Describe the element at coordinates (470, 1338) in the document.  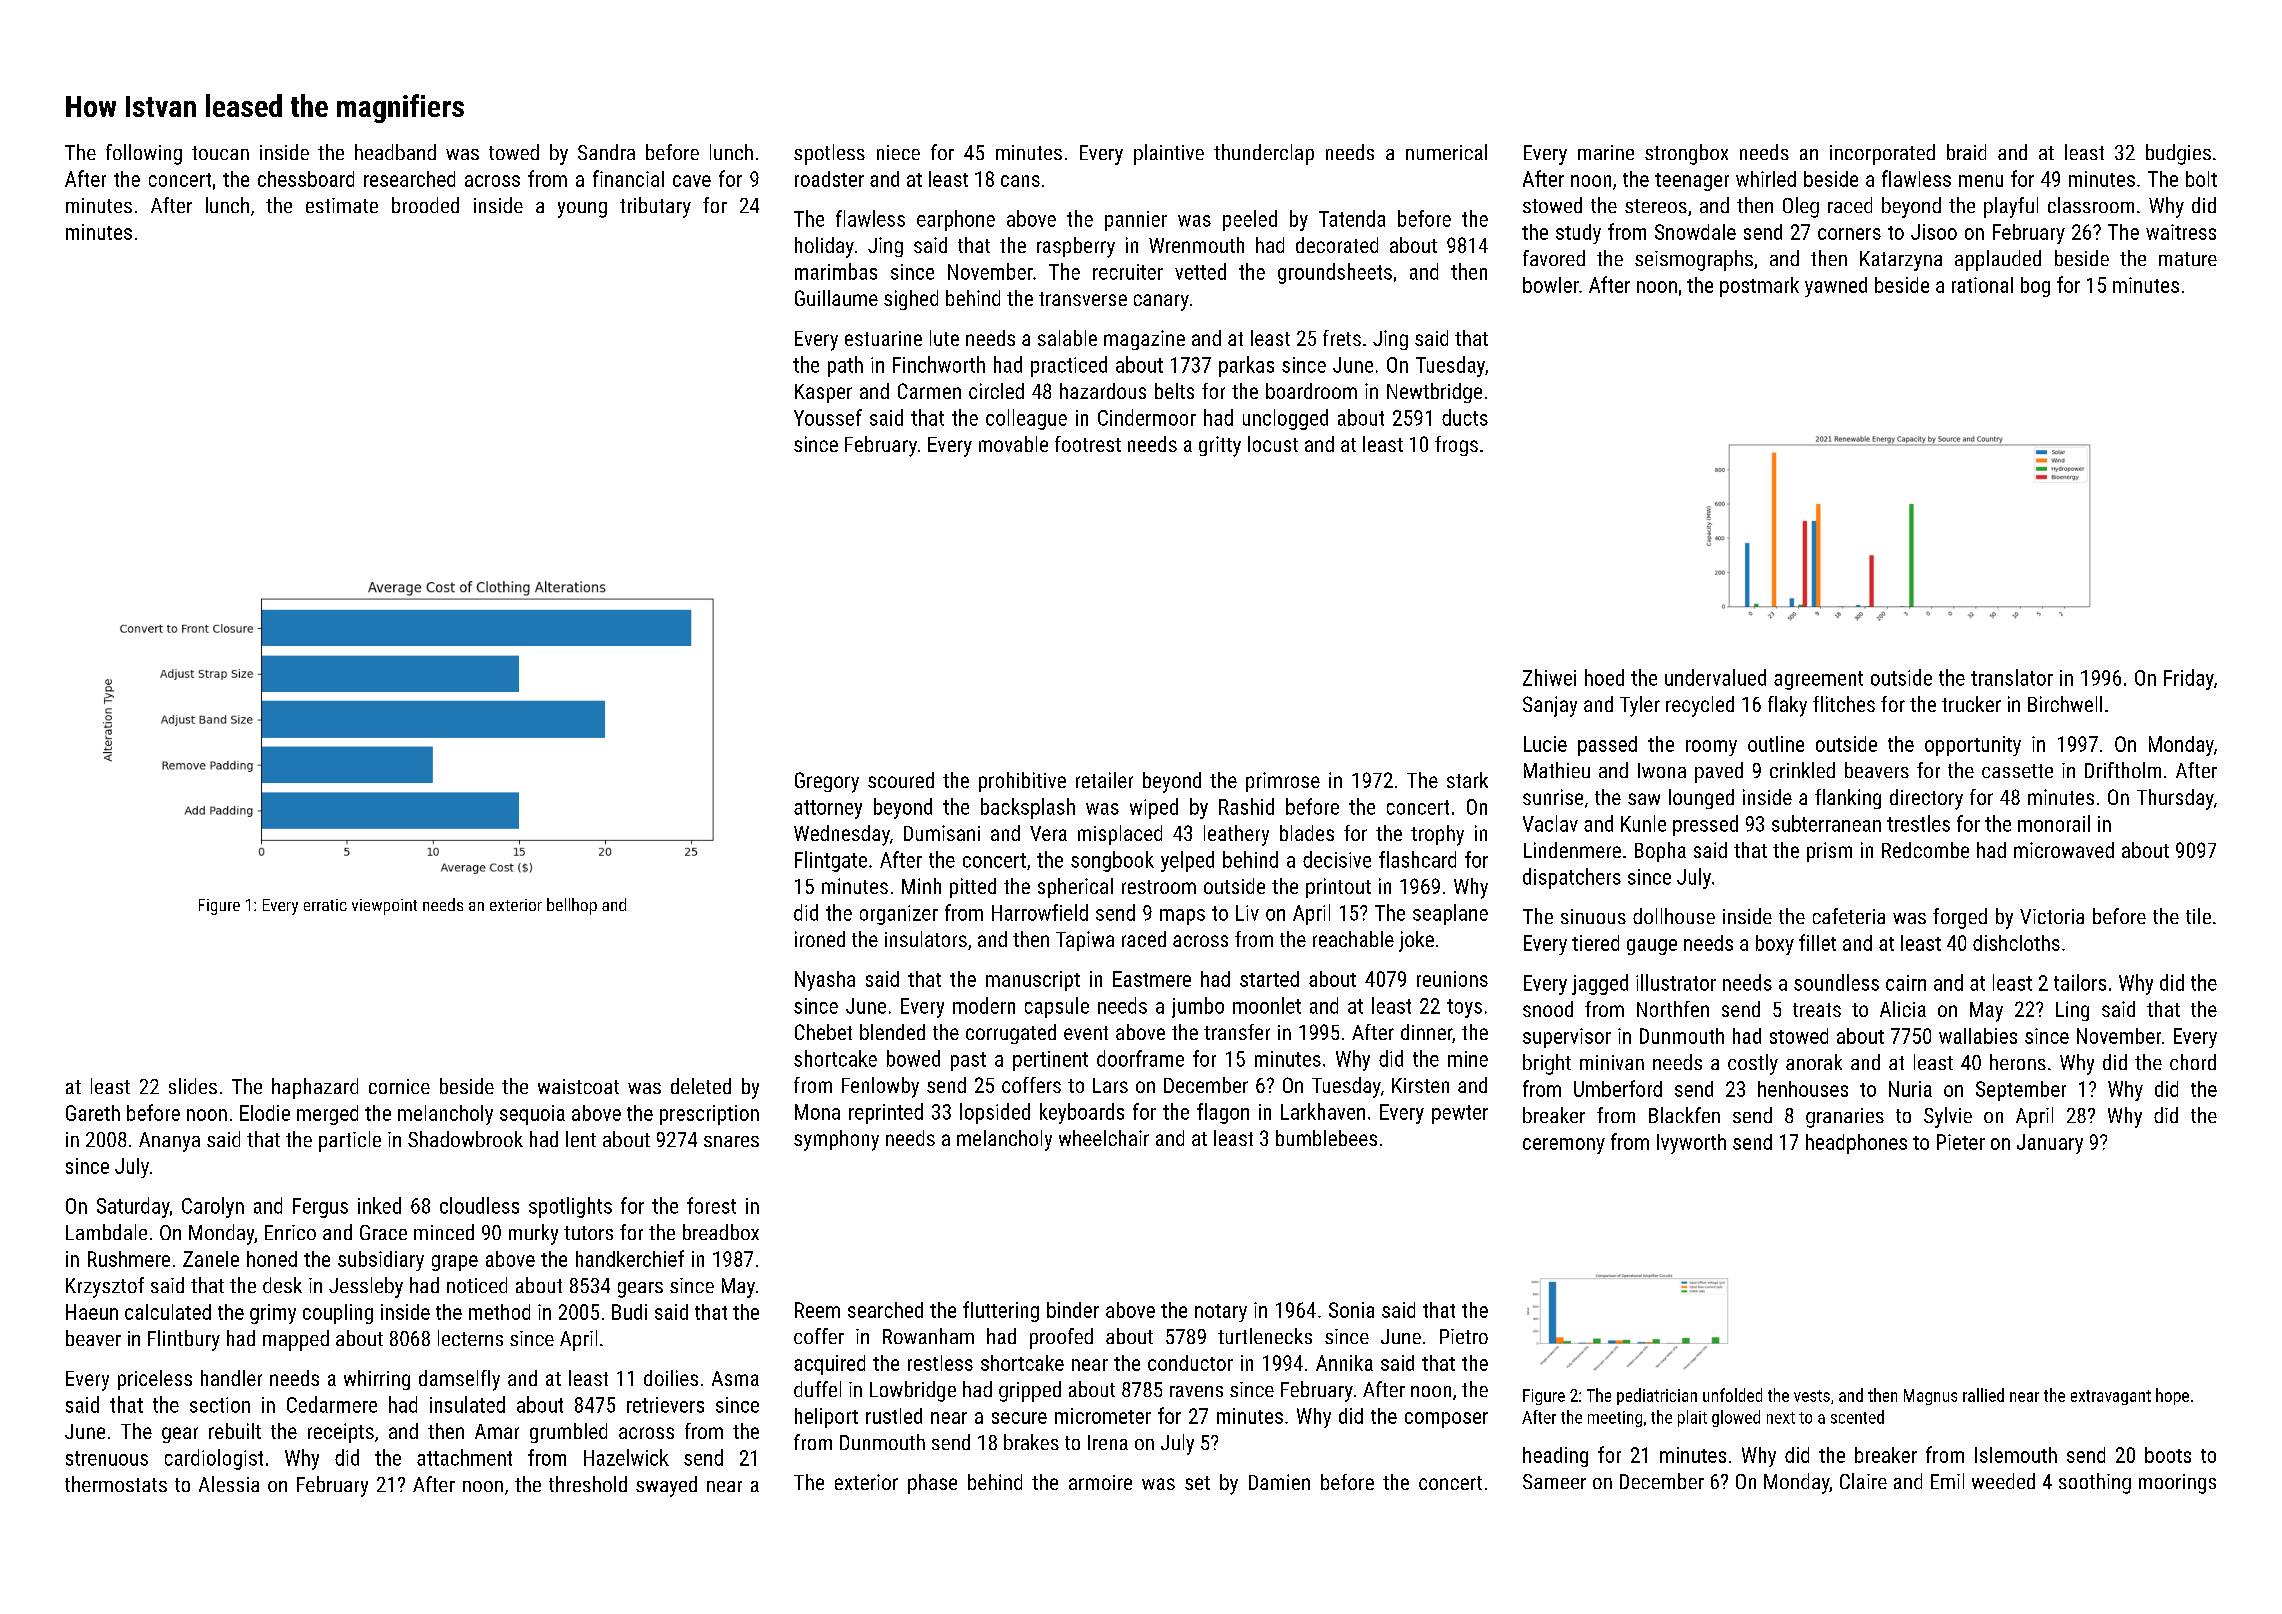
I see `lecterns` at that location.
